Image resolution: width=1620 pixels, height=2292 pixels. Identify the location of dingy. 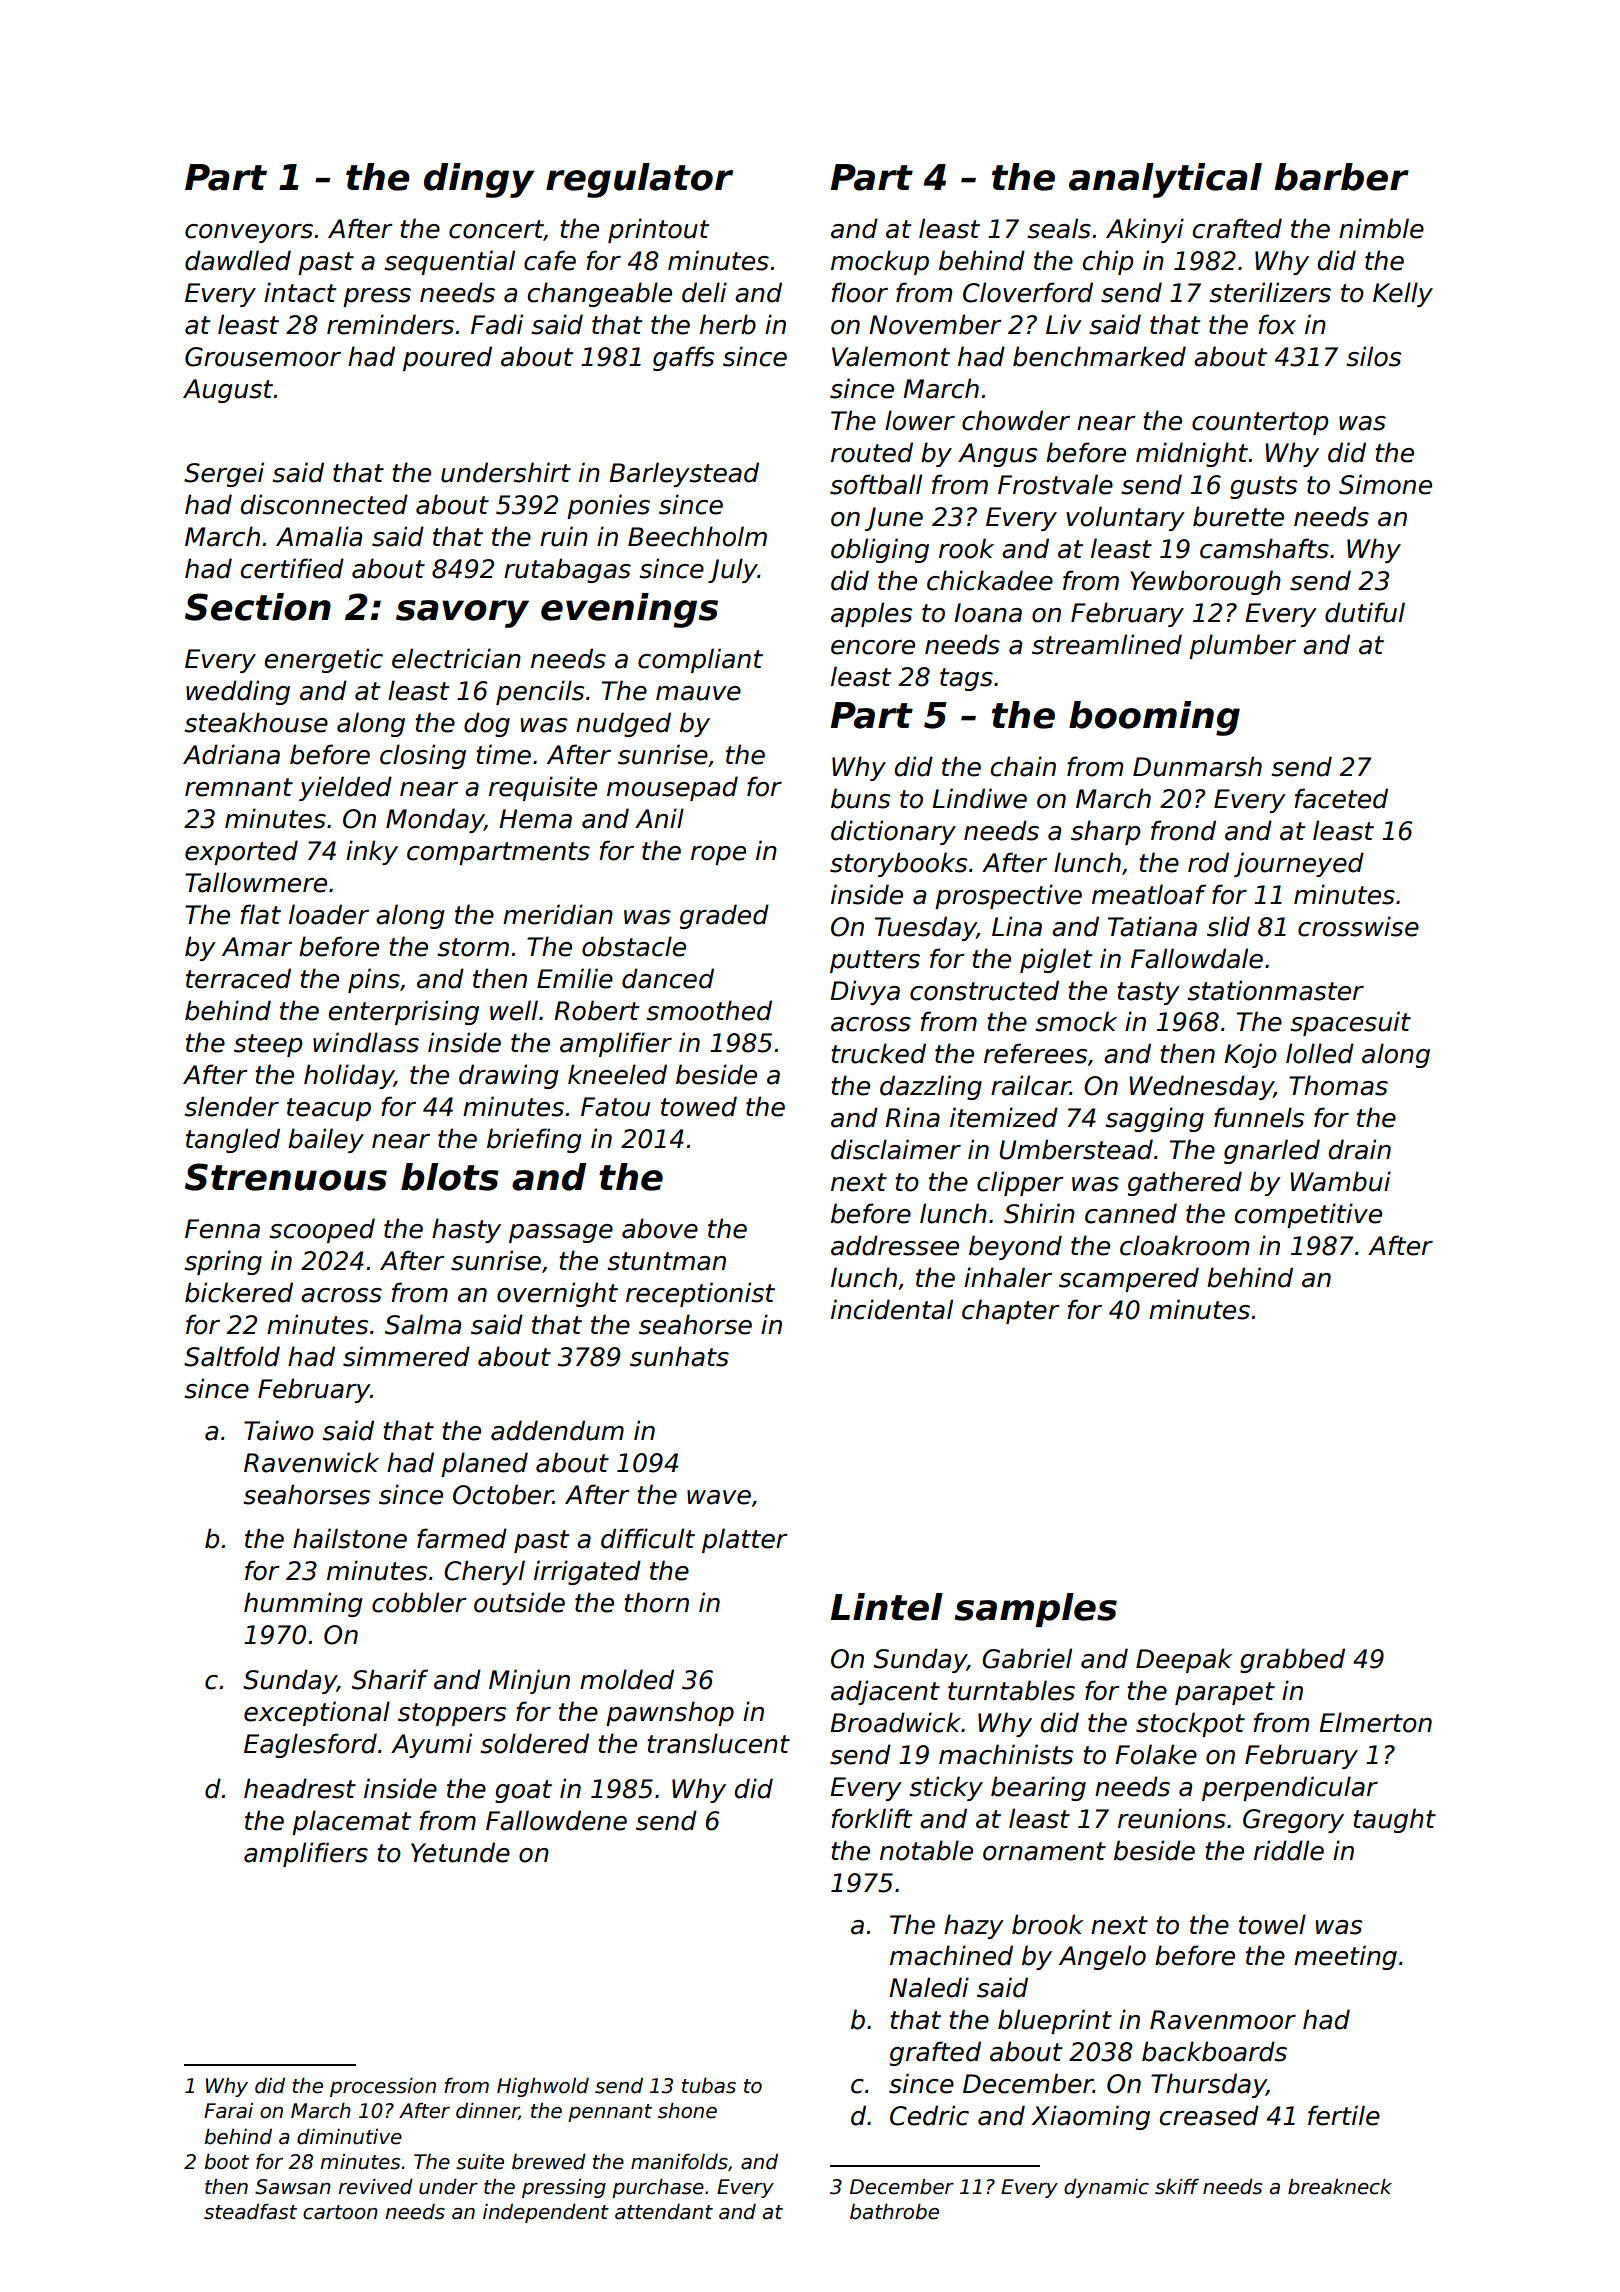
(479, 180).
